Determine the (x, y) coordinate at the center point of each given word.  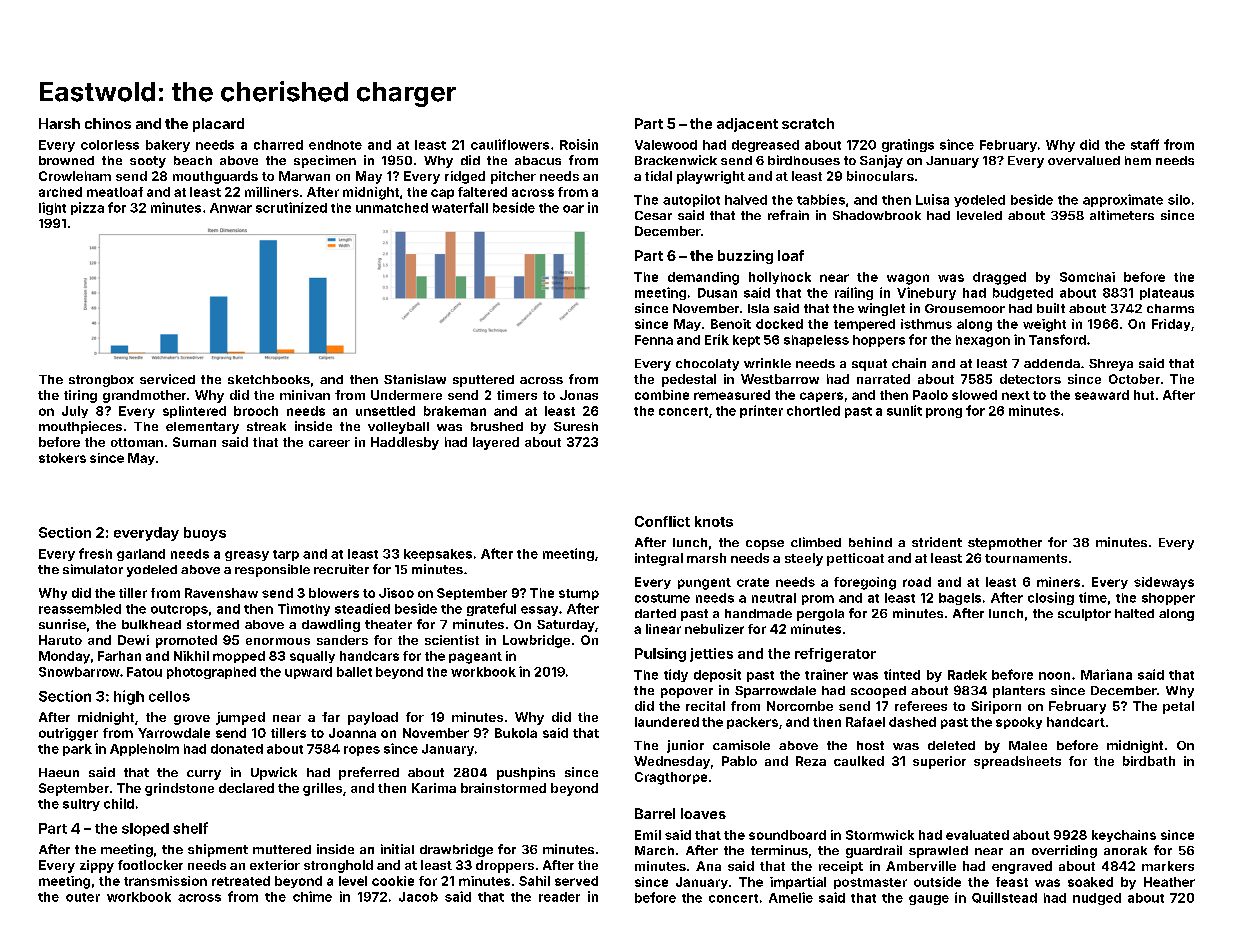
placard (218, 125)
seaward (1102, 395)
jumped (240, 718)
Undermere (406, 395)
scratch (808, 123)
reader (559, 897)
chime (312, 896)
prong (944, 413)
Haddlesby (405, 443)
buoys (205, 534)
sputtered (483, 381)
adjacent (747, 125)
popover (687, 693)
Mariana (1106, 674)
